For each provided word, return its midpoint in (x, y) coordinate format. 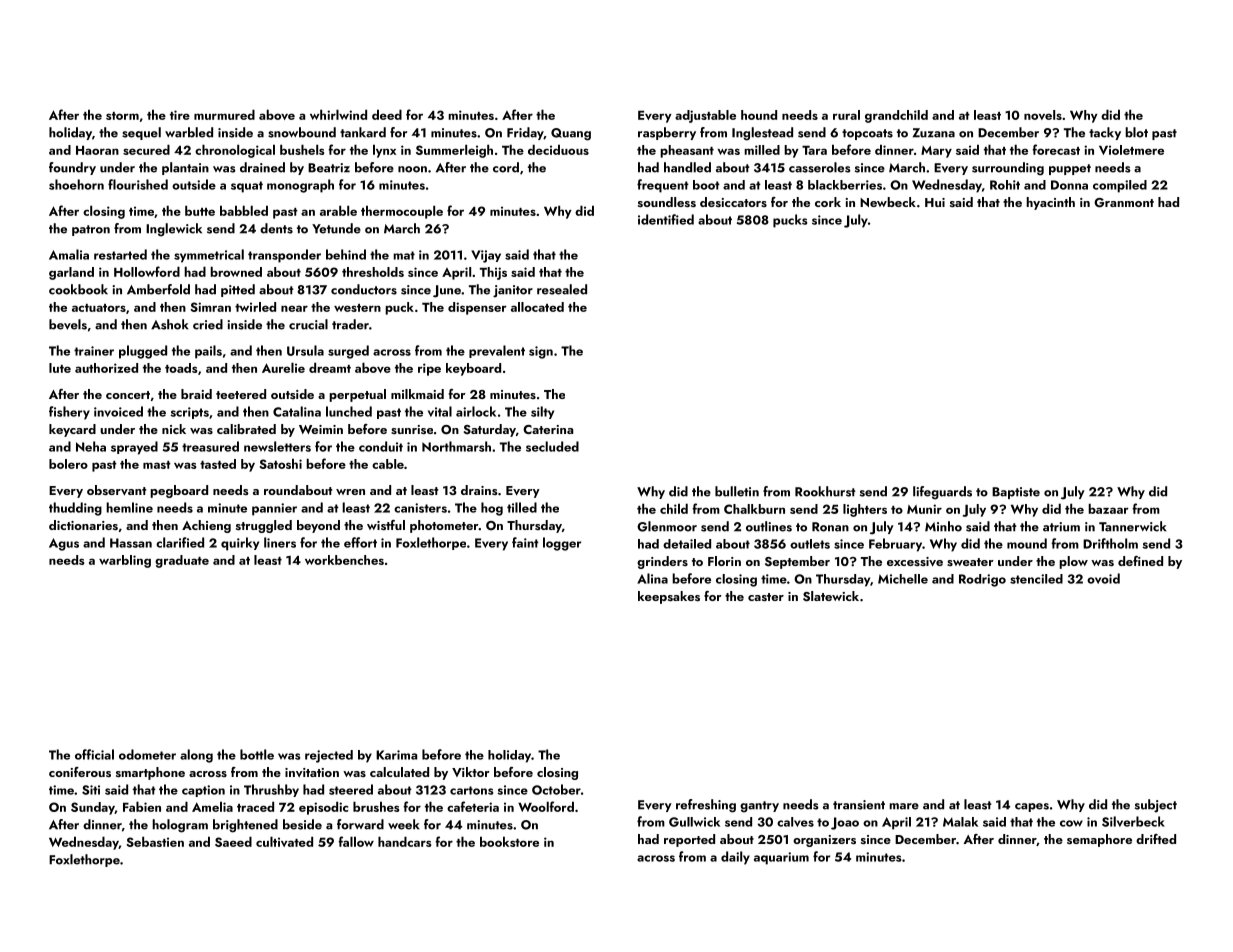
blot (1136, 132)
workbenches (344, 560)
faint (525, 542)
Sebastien (155, 841)
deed (387, 114)
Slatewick (831, 596)
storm (122, 116)
